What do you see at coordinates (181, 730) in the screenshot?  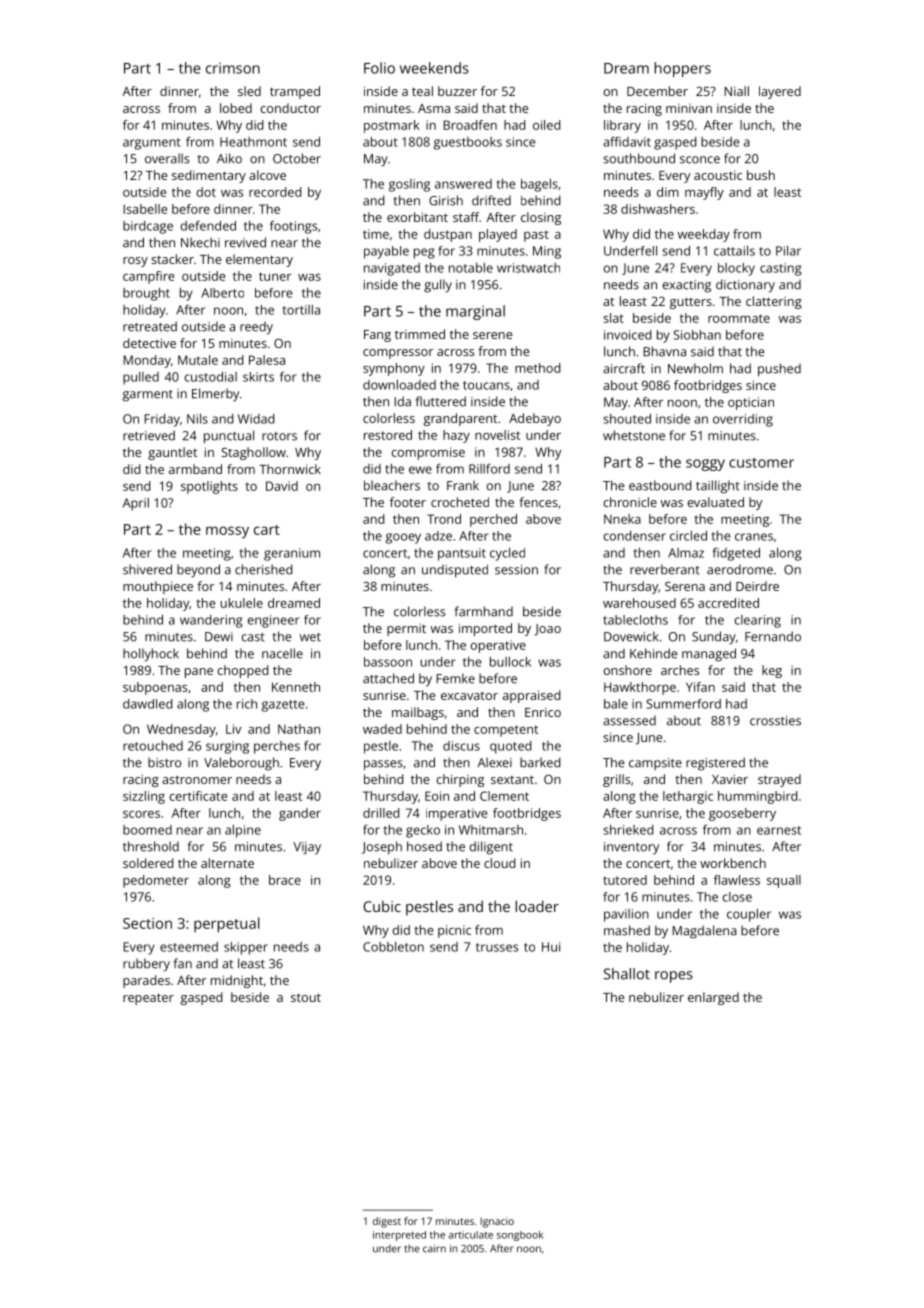 I see `Wednesday` at bounding box center [181, 730].
